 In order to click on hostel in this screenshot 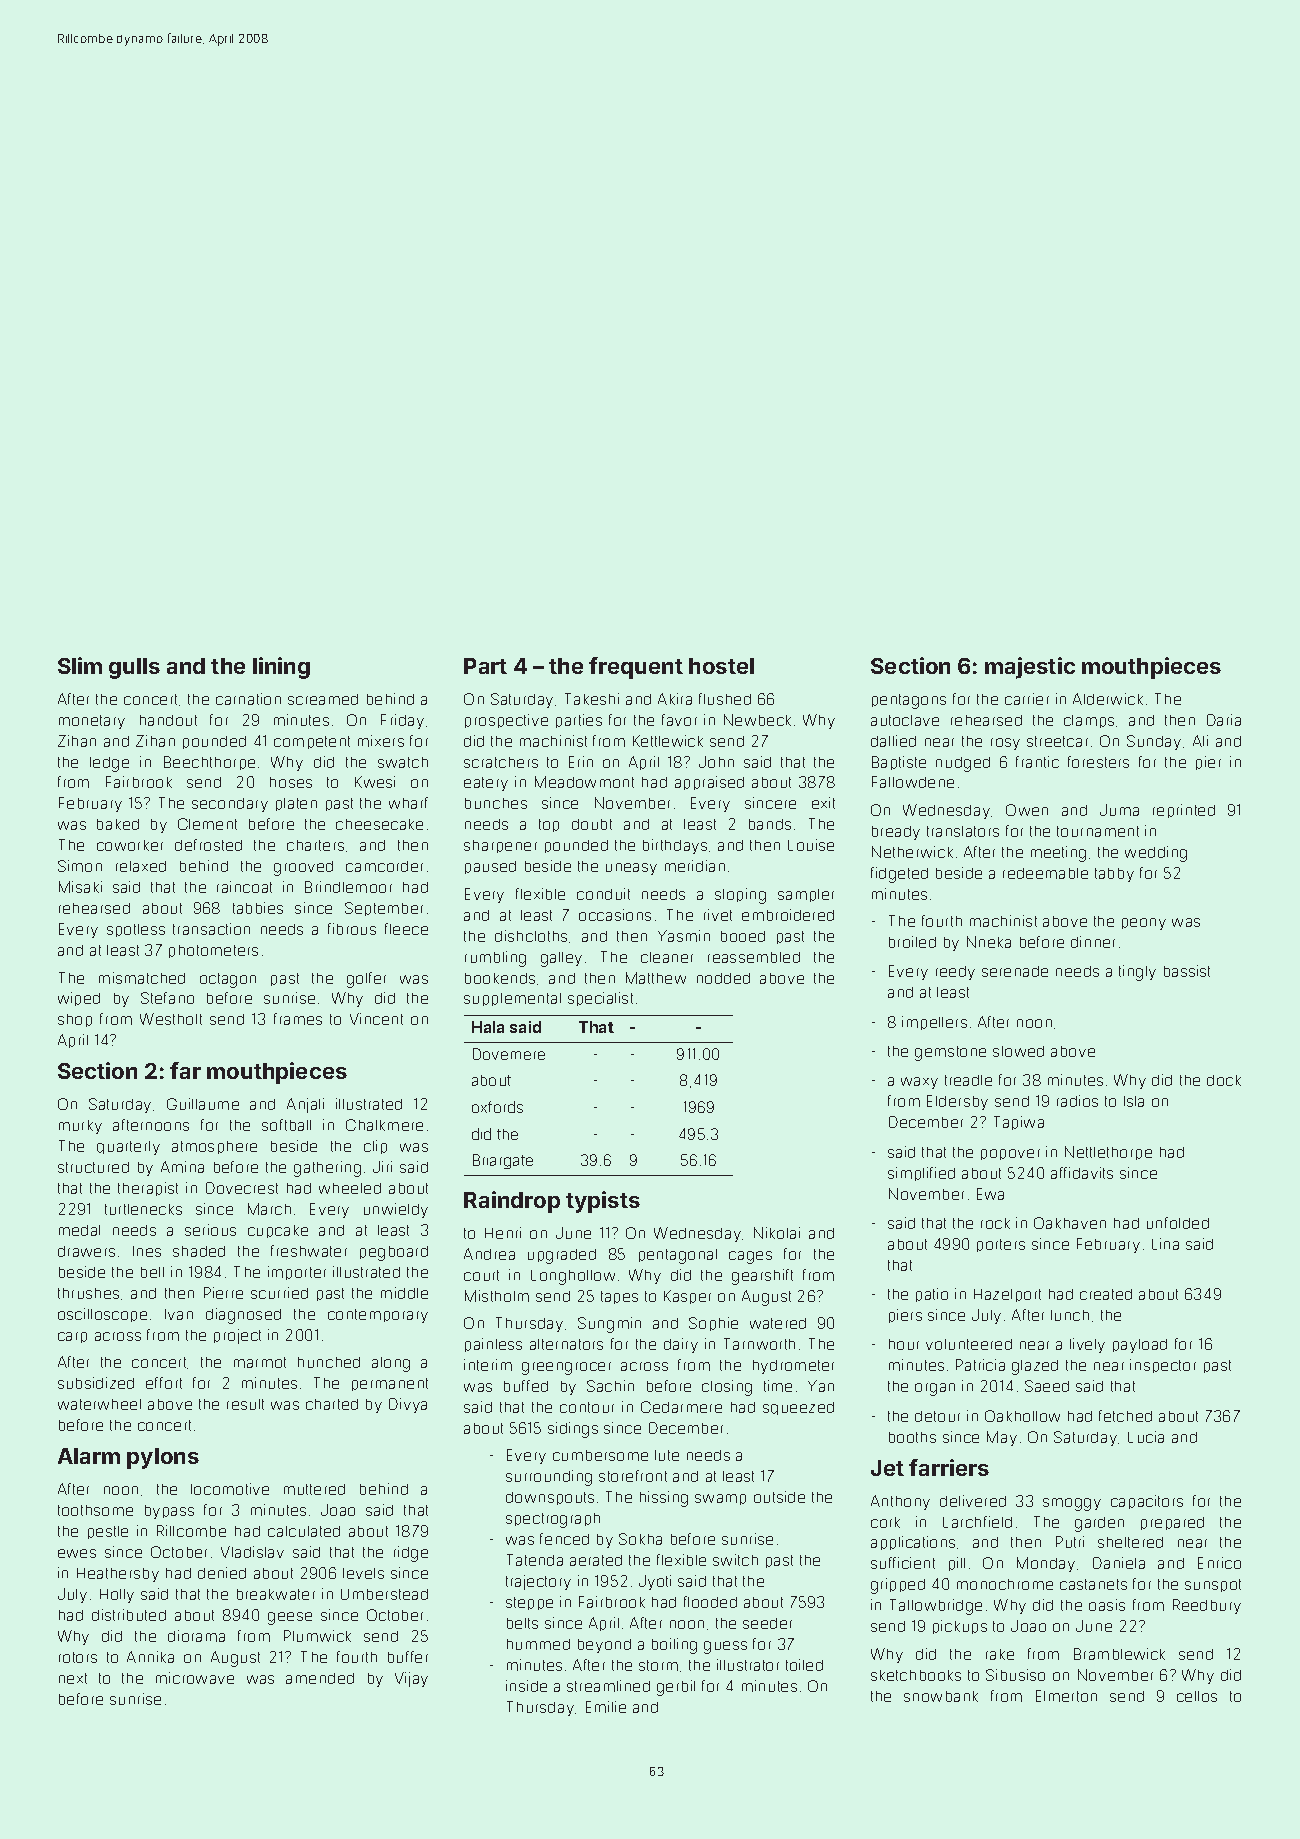, I will do `click(721, 666)`.
